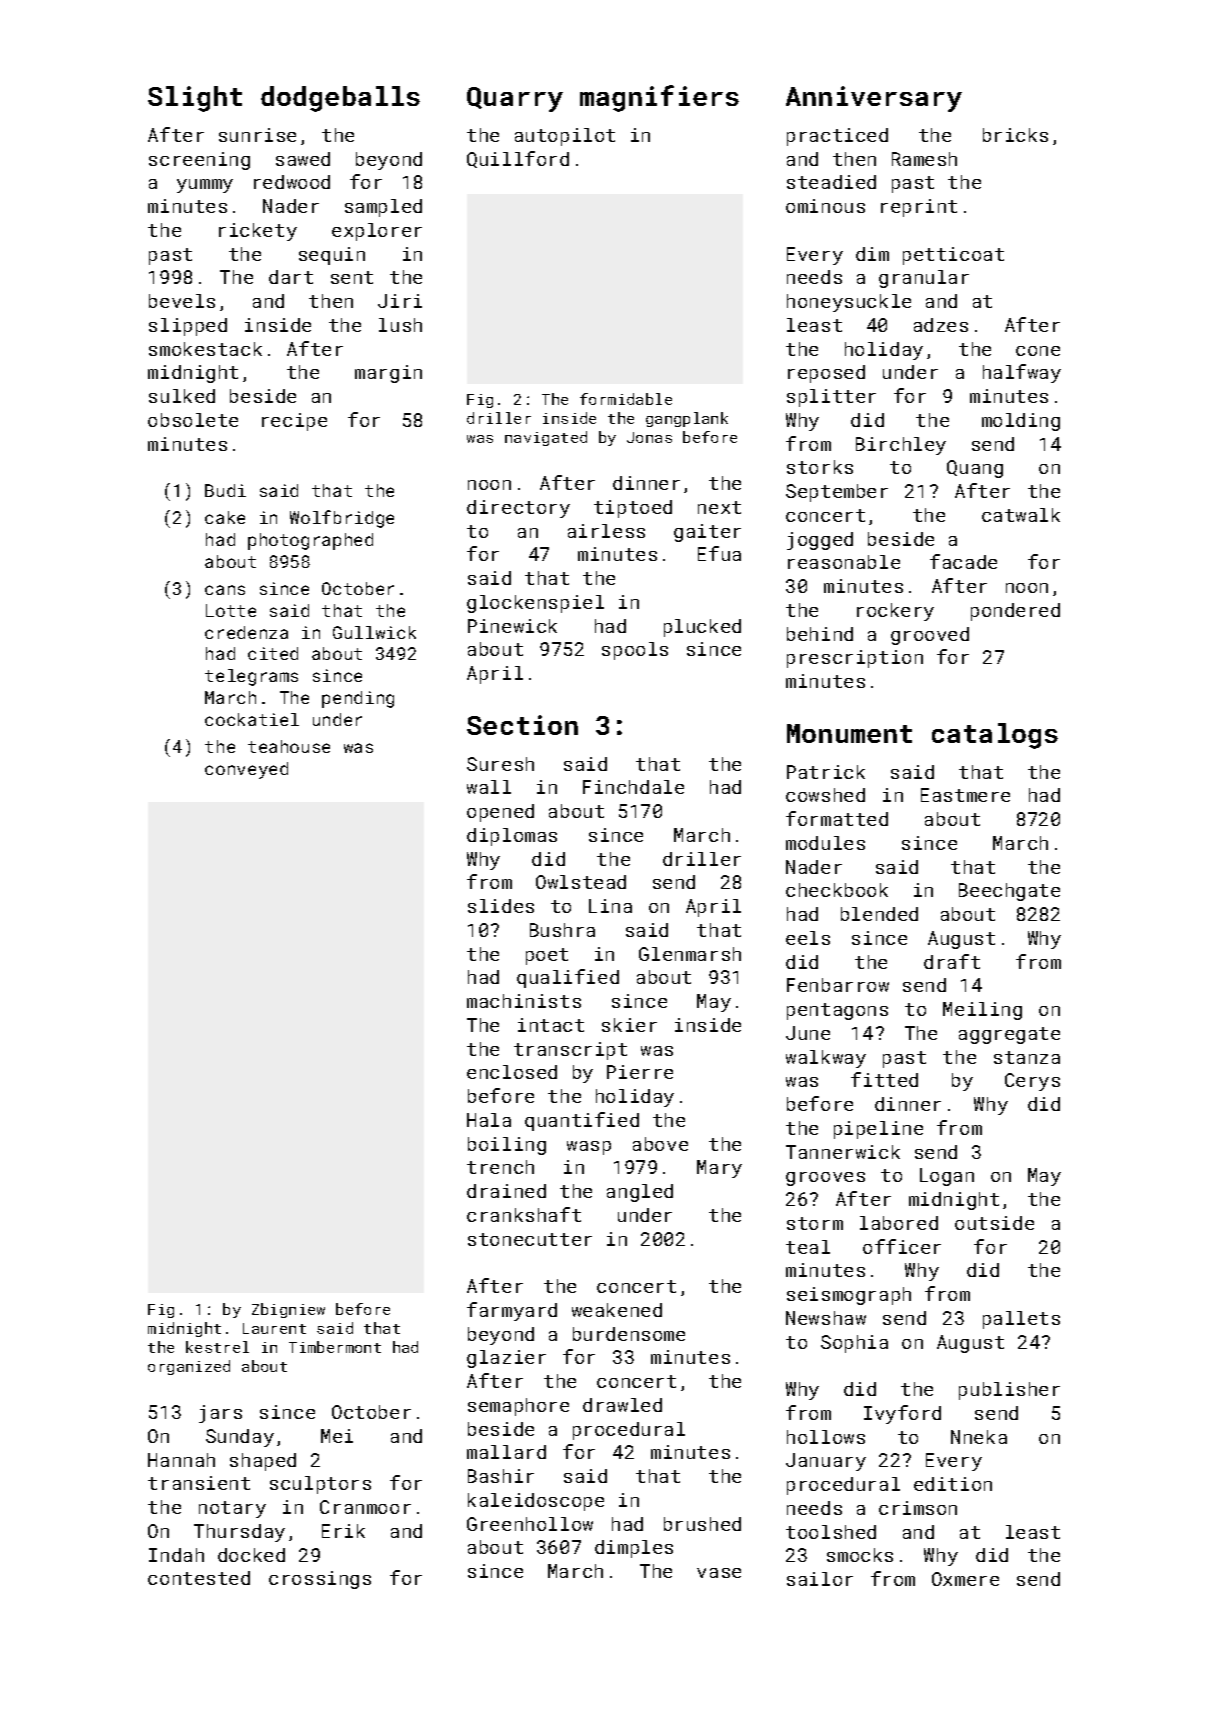  Describe the element at coordinates (512, 1072) in the screenshot. I see `enclosed` at that location.
